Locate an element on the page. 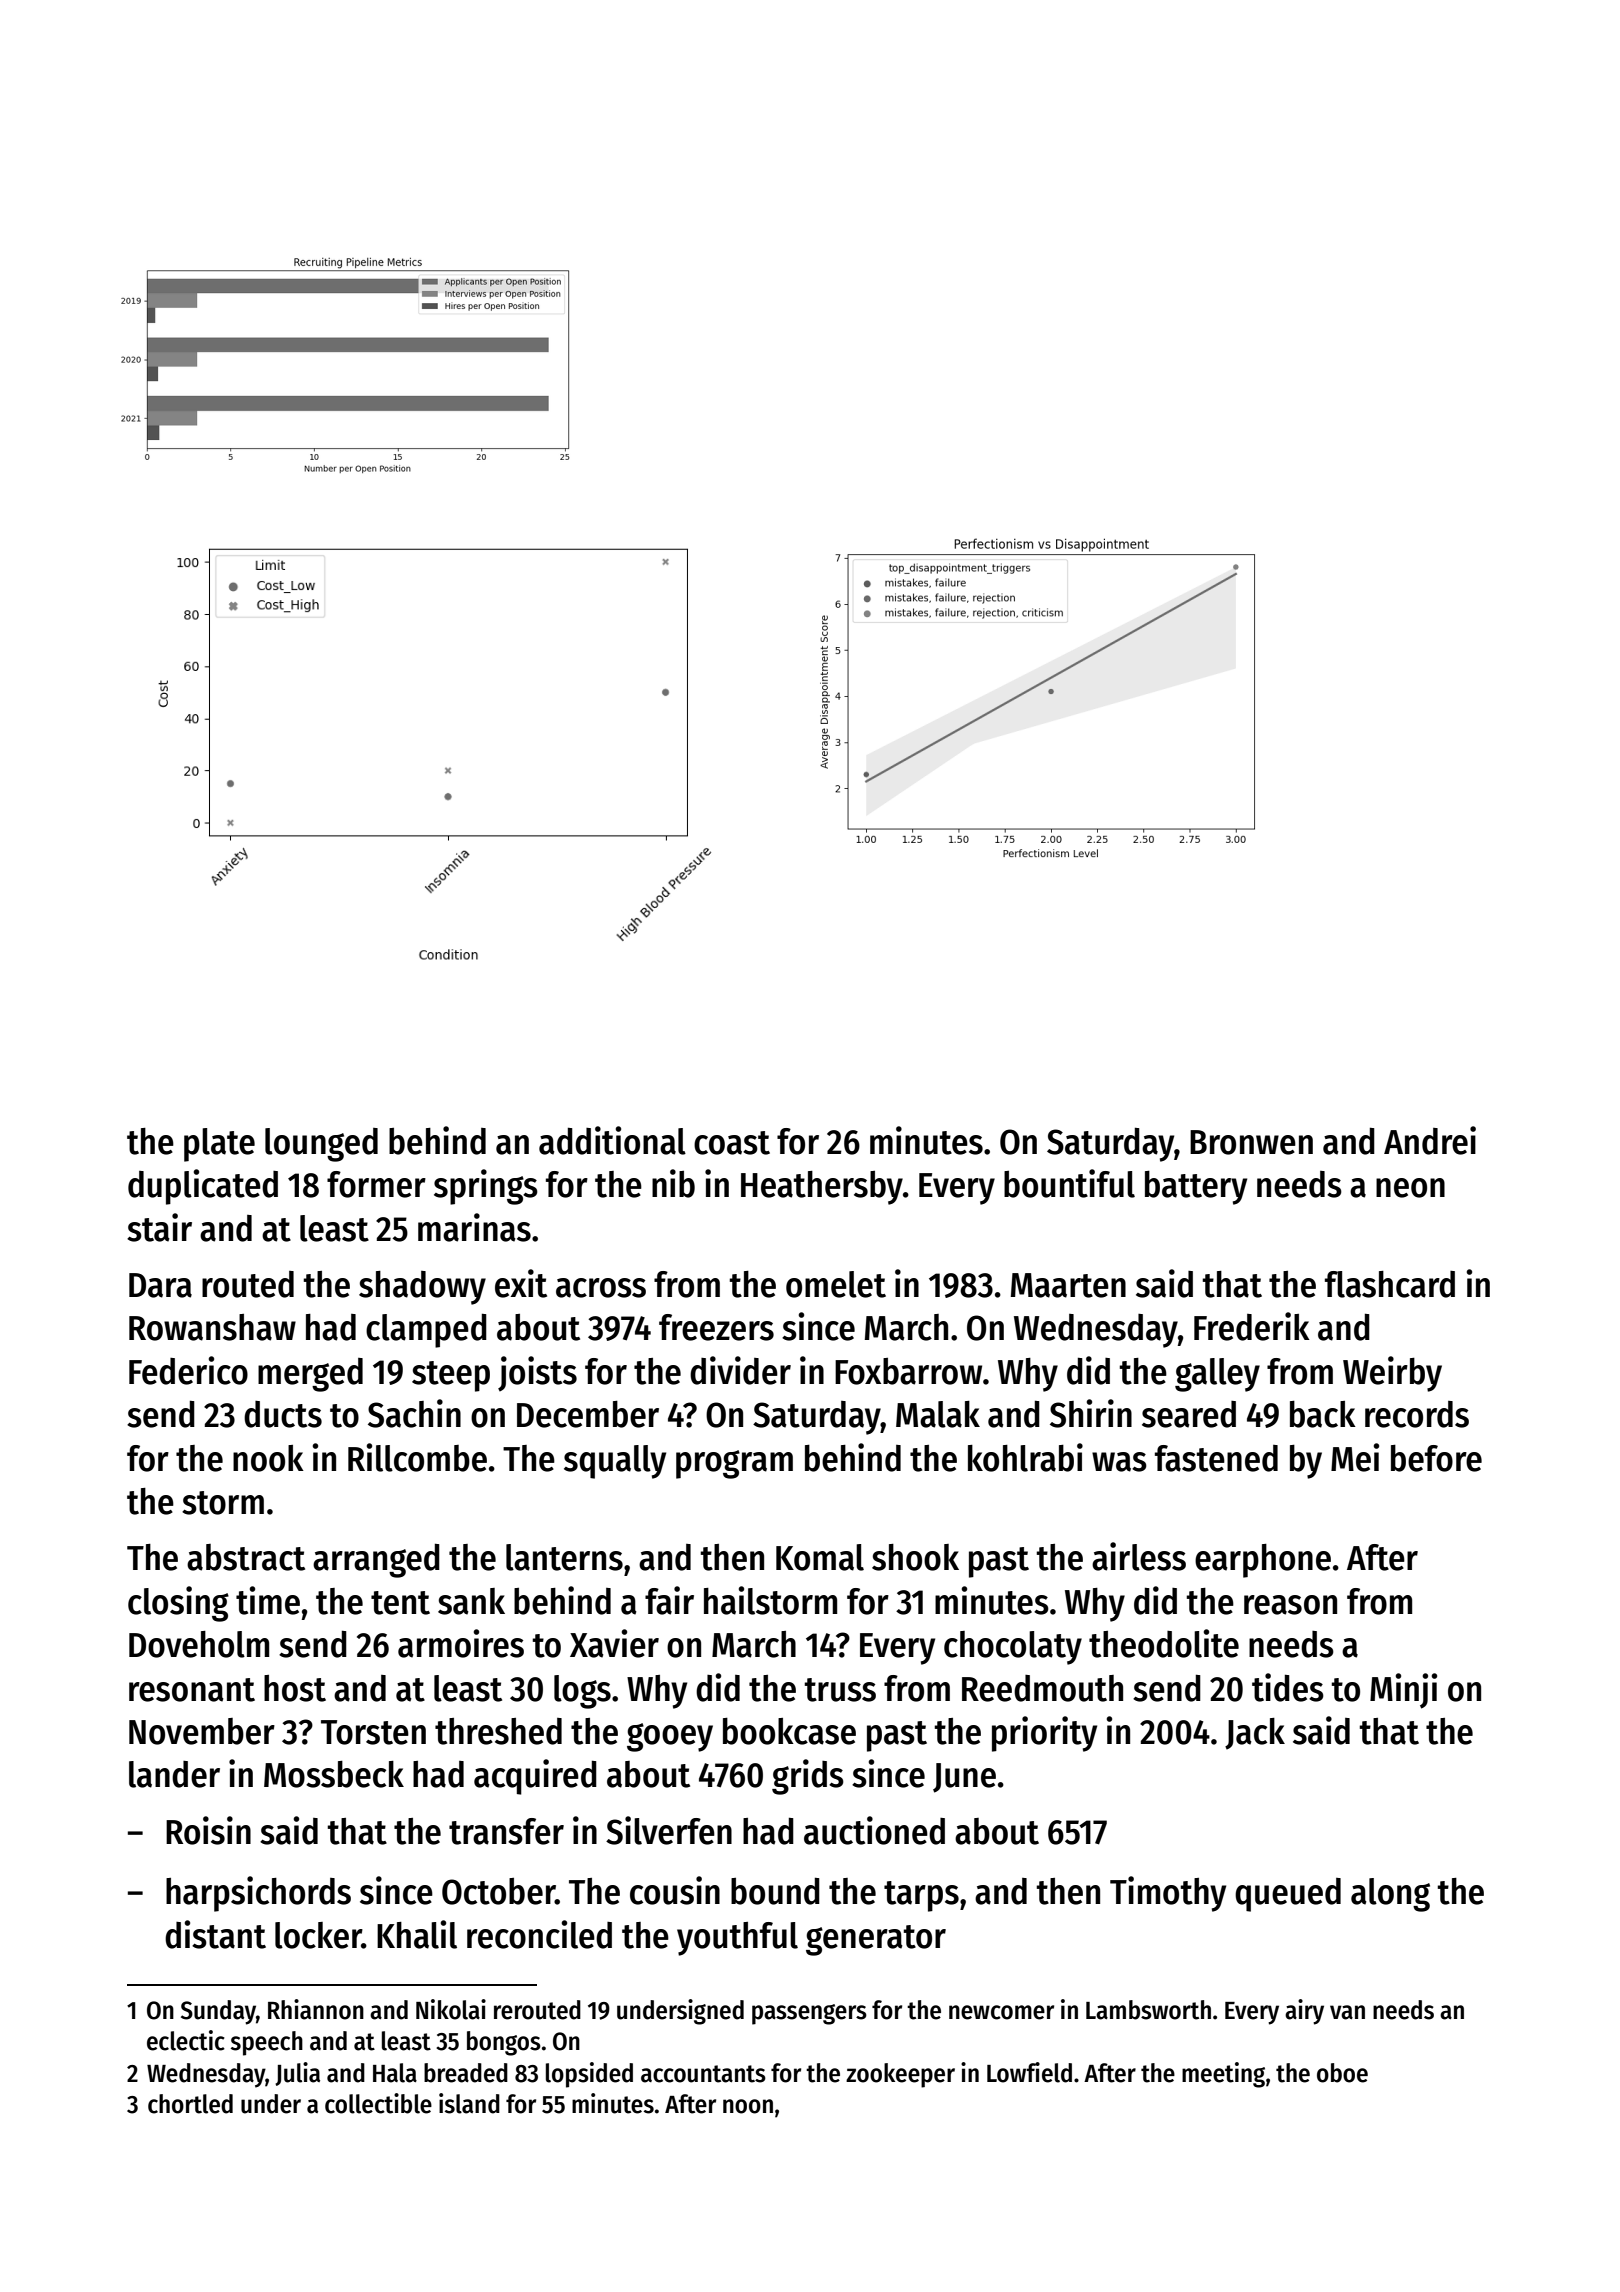 This page has height=2292, width=1620. Rowanshaw is located at coordinates (212, 1327).
